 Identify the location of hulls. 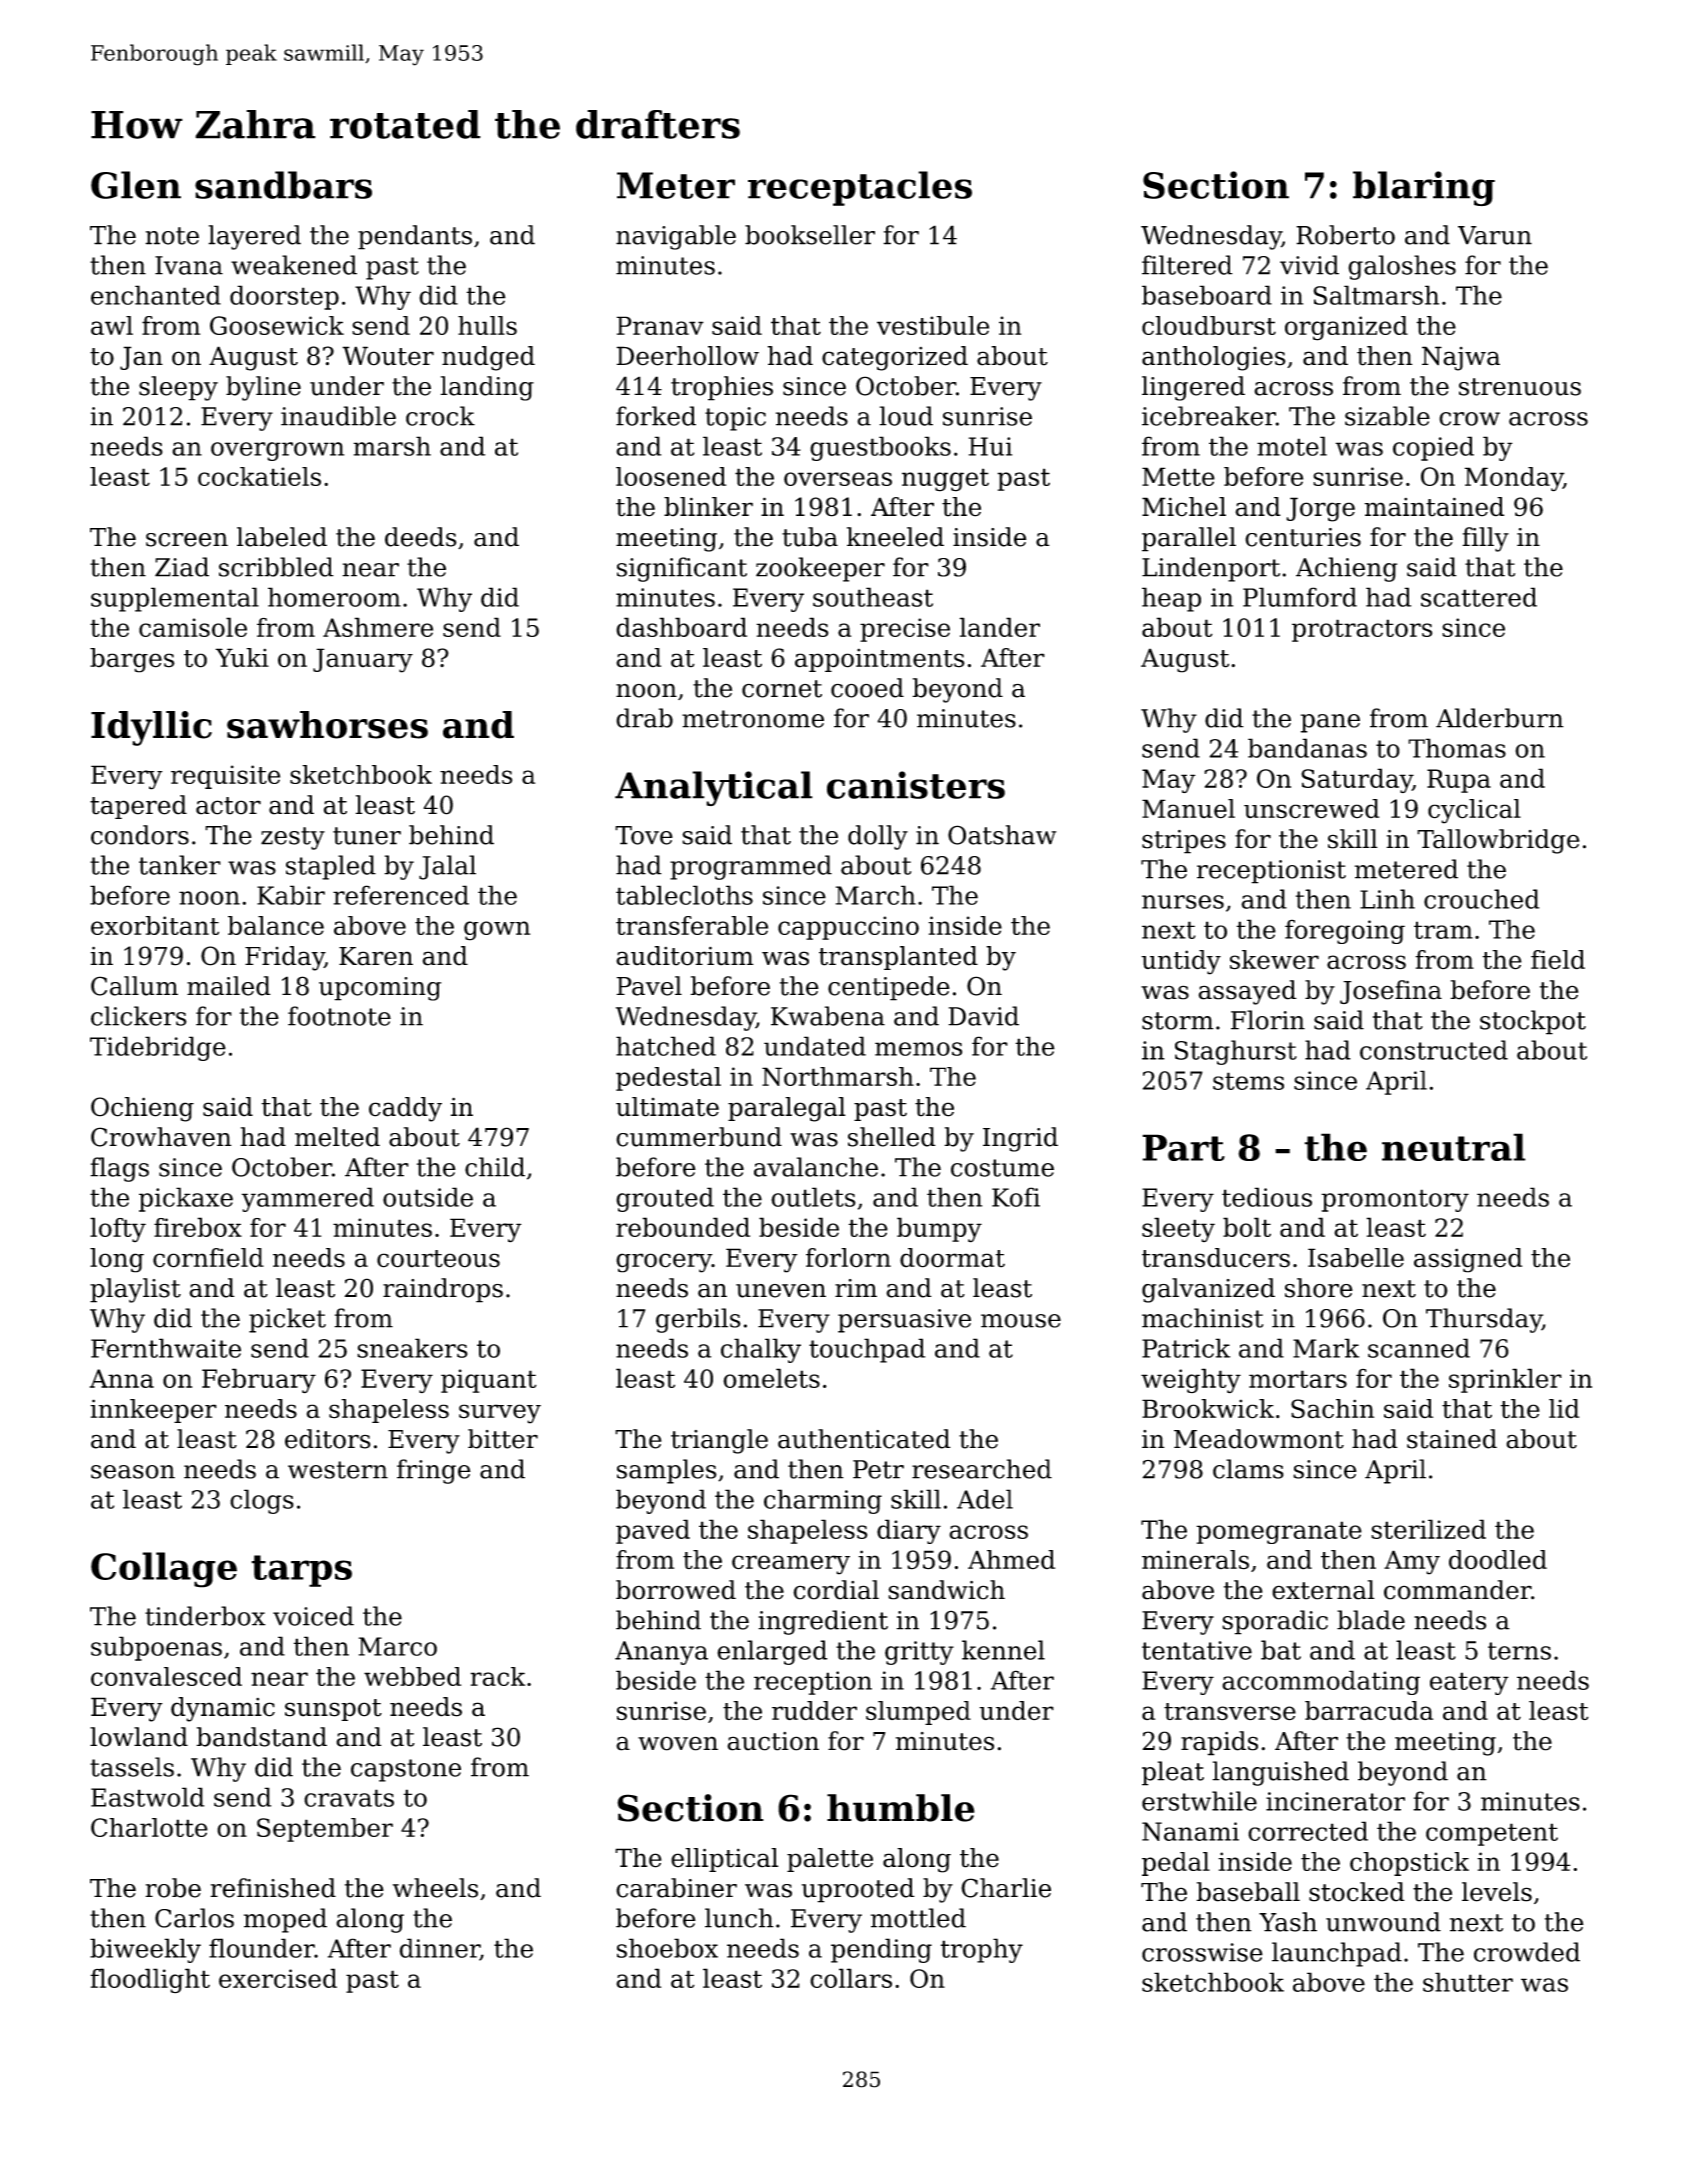
(487, 325).
